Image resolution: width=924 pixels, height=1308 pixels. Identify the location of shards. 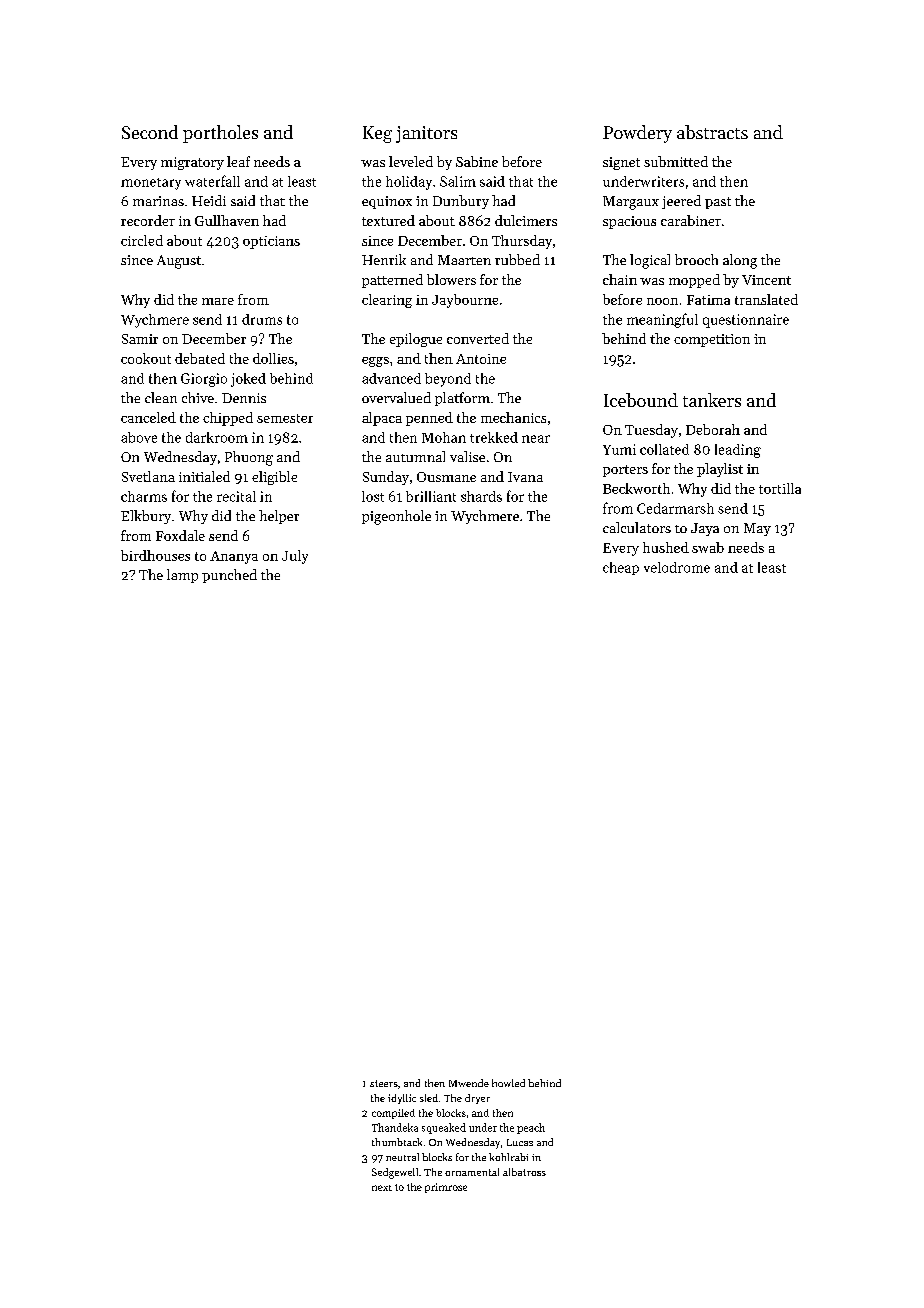
(481, 496).
